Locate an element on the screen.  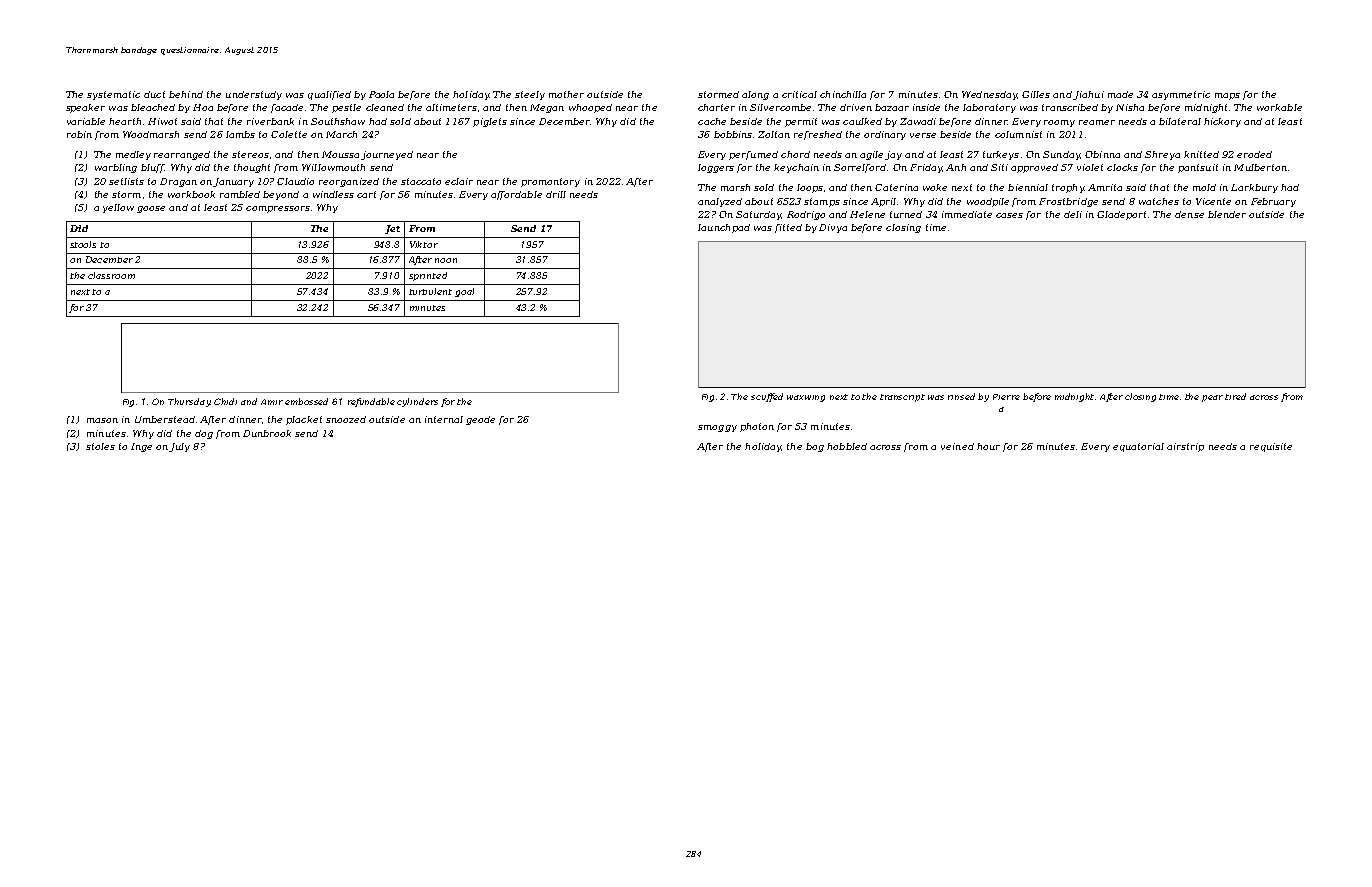
Sunday is located at coordinates (1061, 155).
